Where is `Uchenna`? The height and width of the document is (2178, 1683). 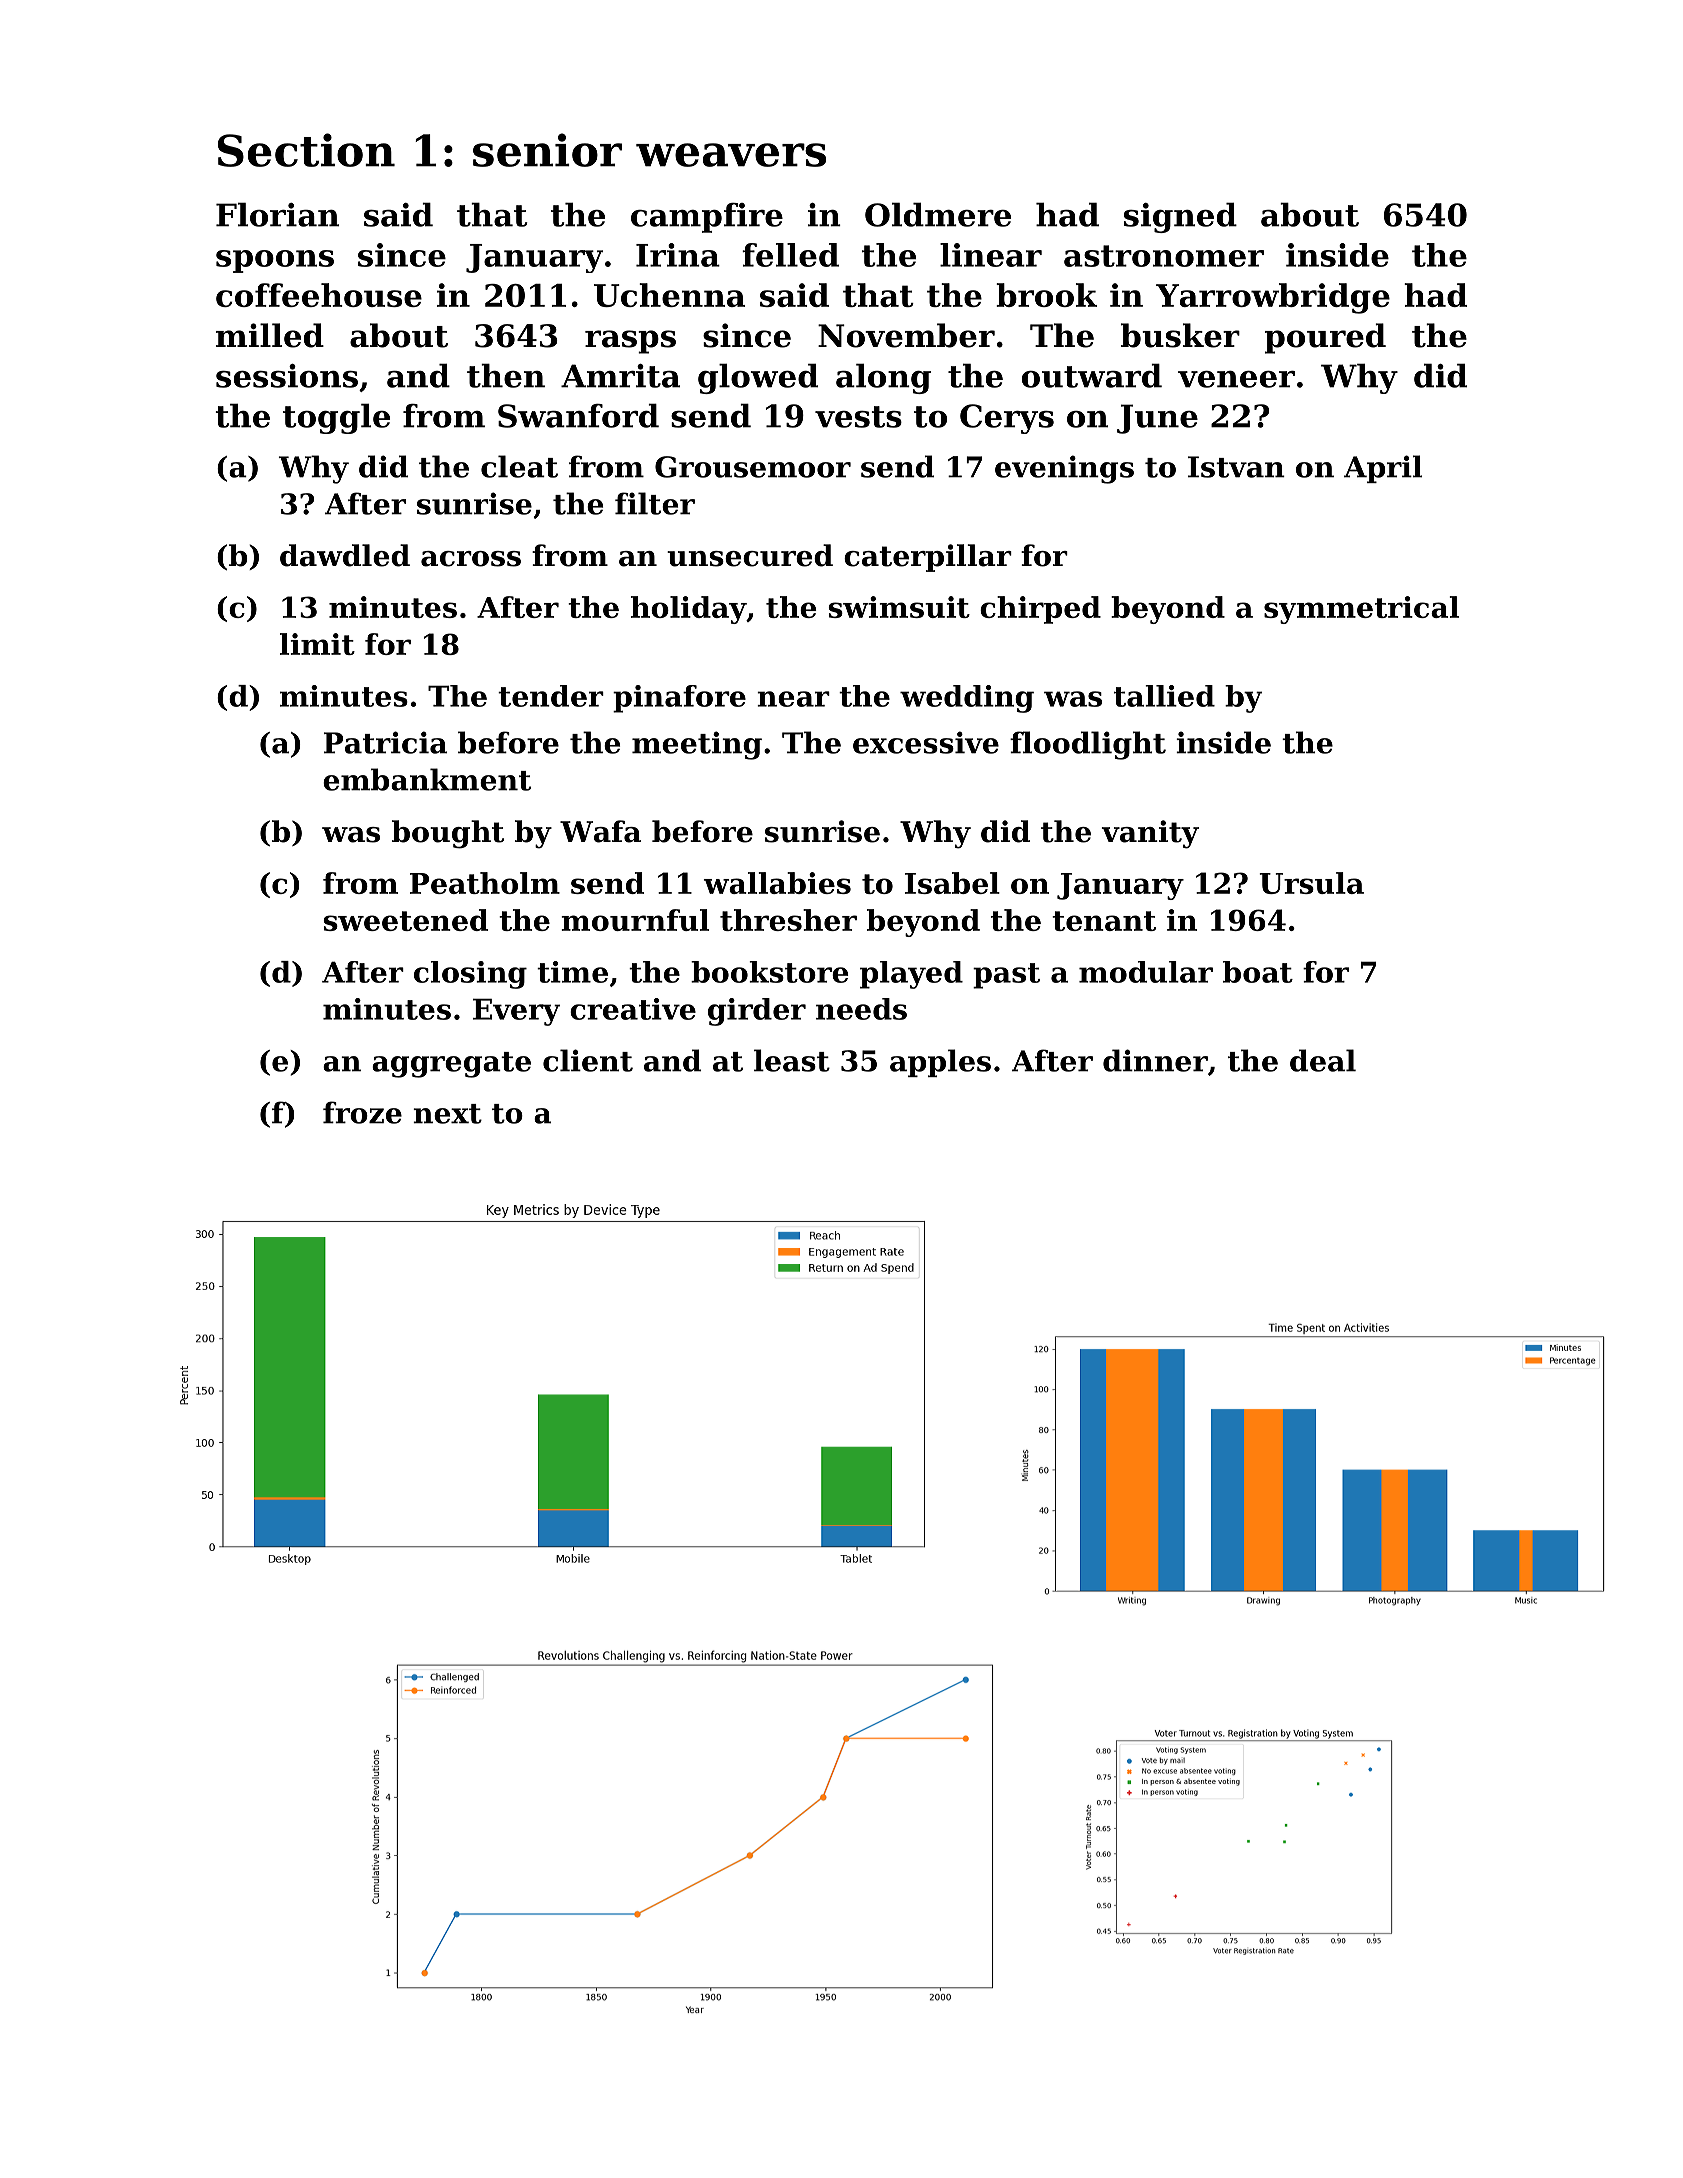 Uchenna is located at coordinates (669, 295).
